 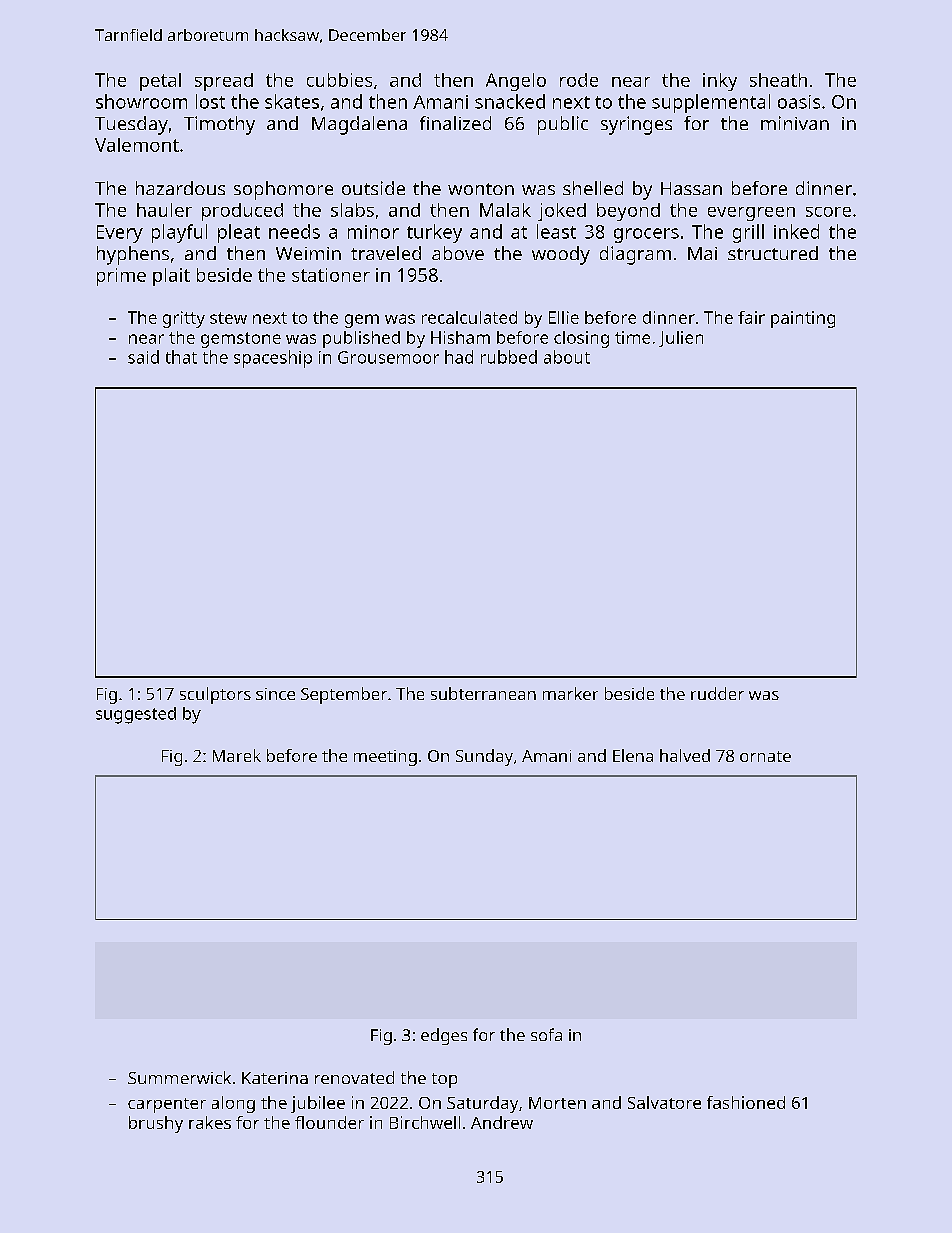 What do you see at coordinates (329, 1122) in the image?
I see `flounder` at bounding box center [329, 1122].
